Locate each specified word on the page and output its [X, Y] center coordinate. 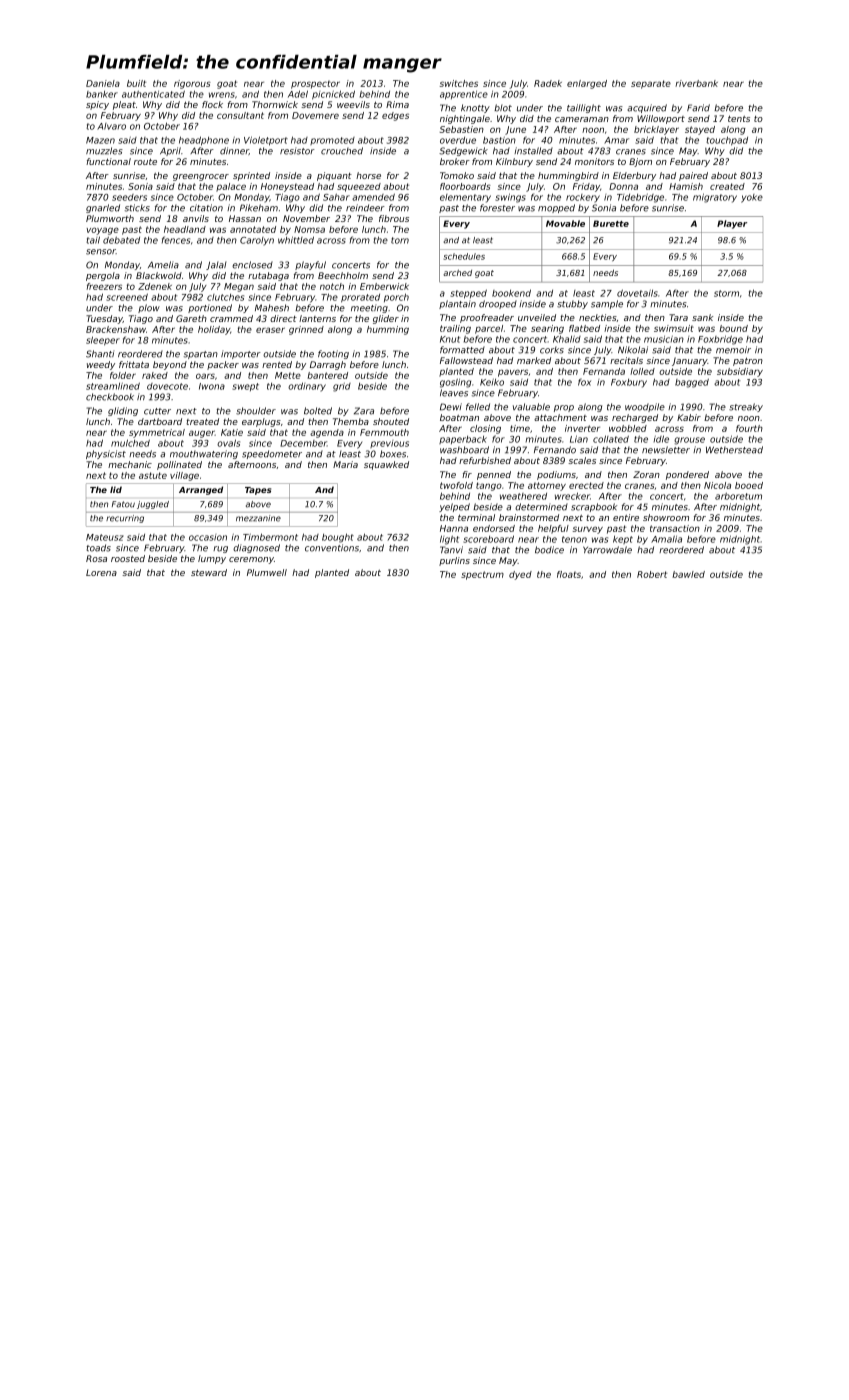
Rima [397, 104]
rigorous [192, 84]
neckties [598, 317]
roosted [128, 558]
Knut [450, 339]
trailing [455, 329]
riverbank [696, 83]
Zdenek [155, 286]
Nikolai [633, 350]
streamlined [113, 386]
